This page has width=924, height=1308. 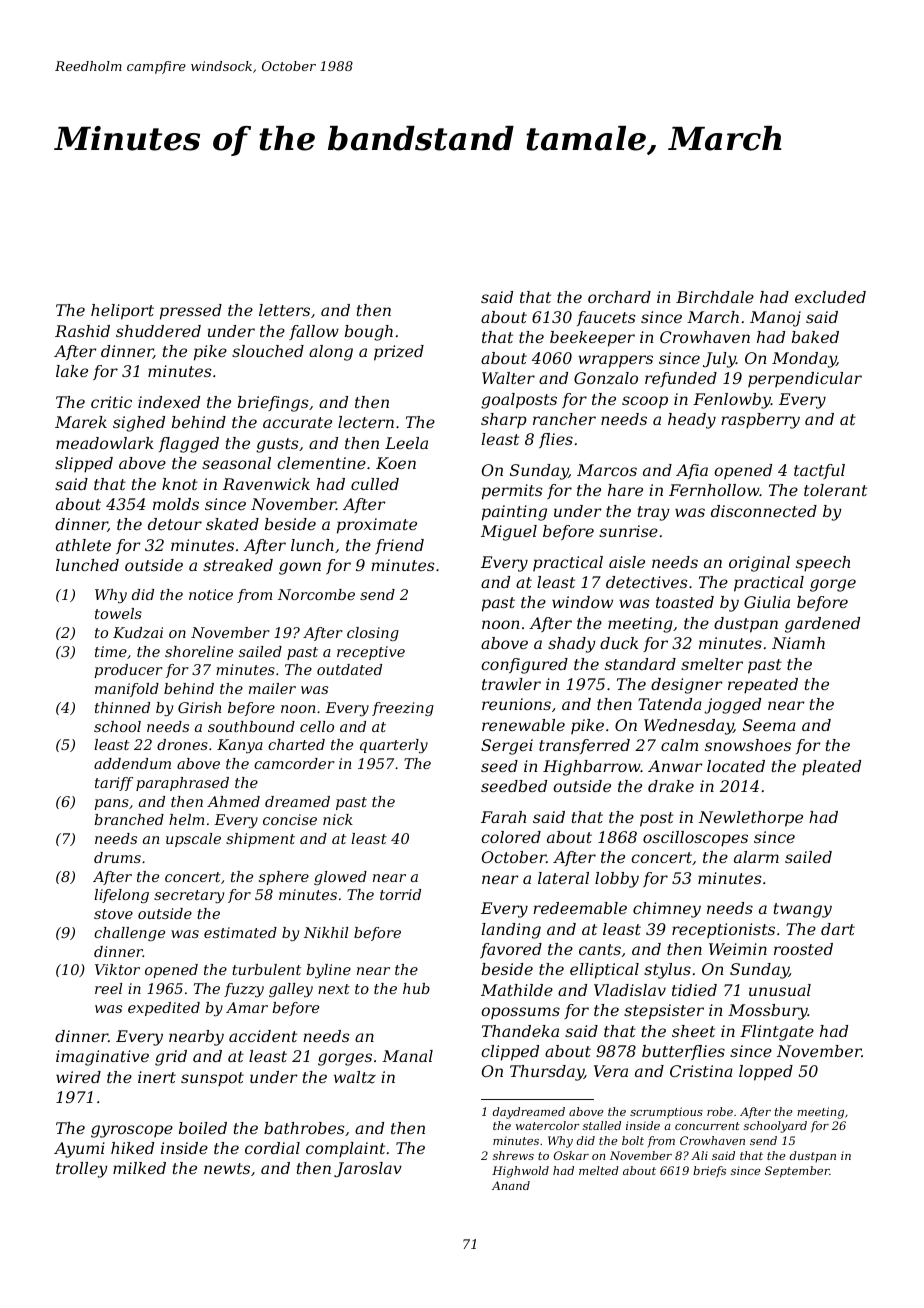 I want to click on gyroscope, so click(x=132, y=1131).
